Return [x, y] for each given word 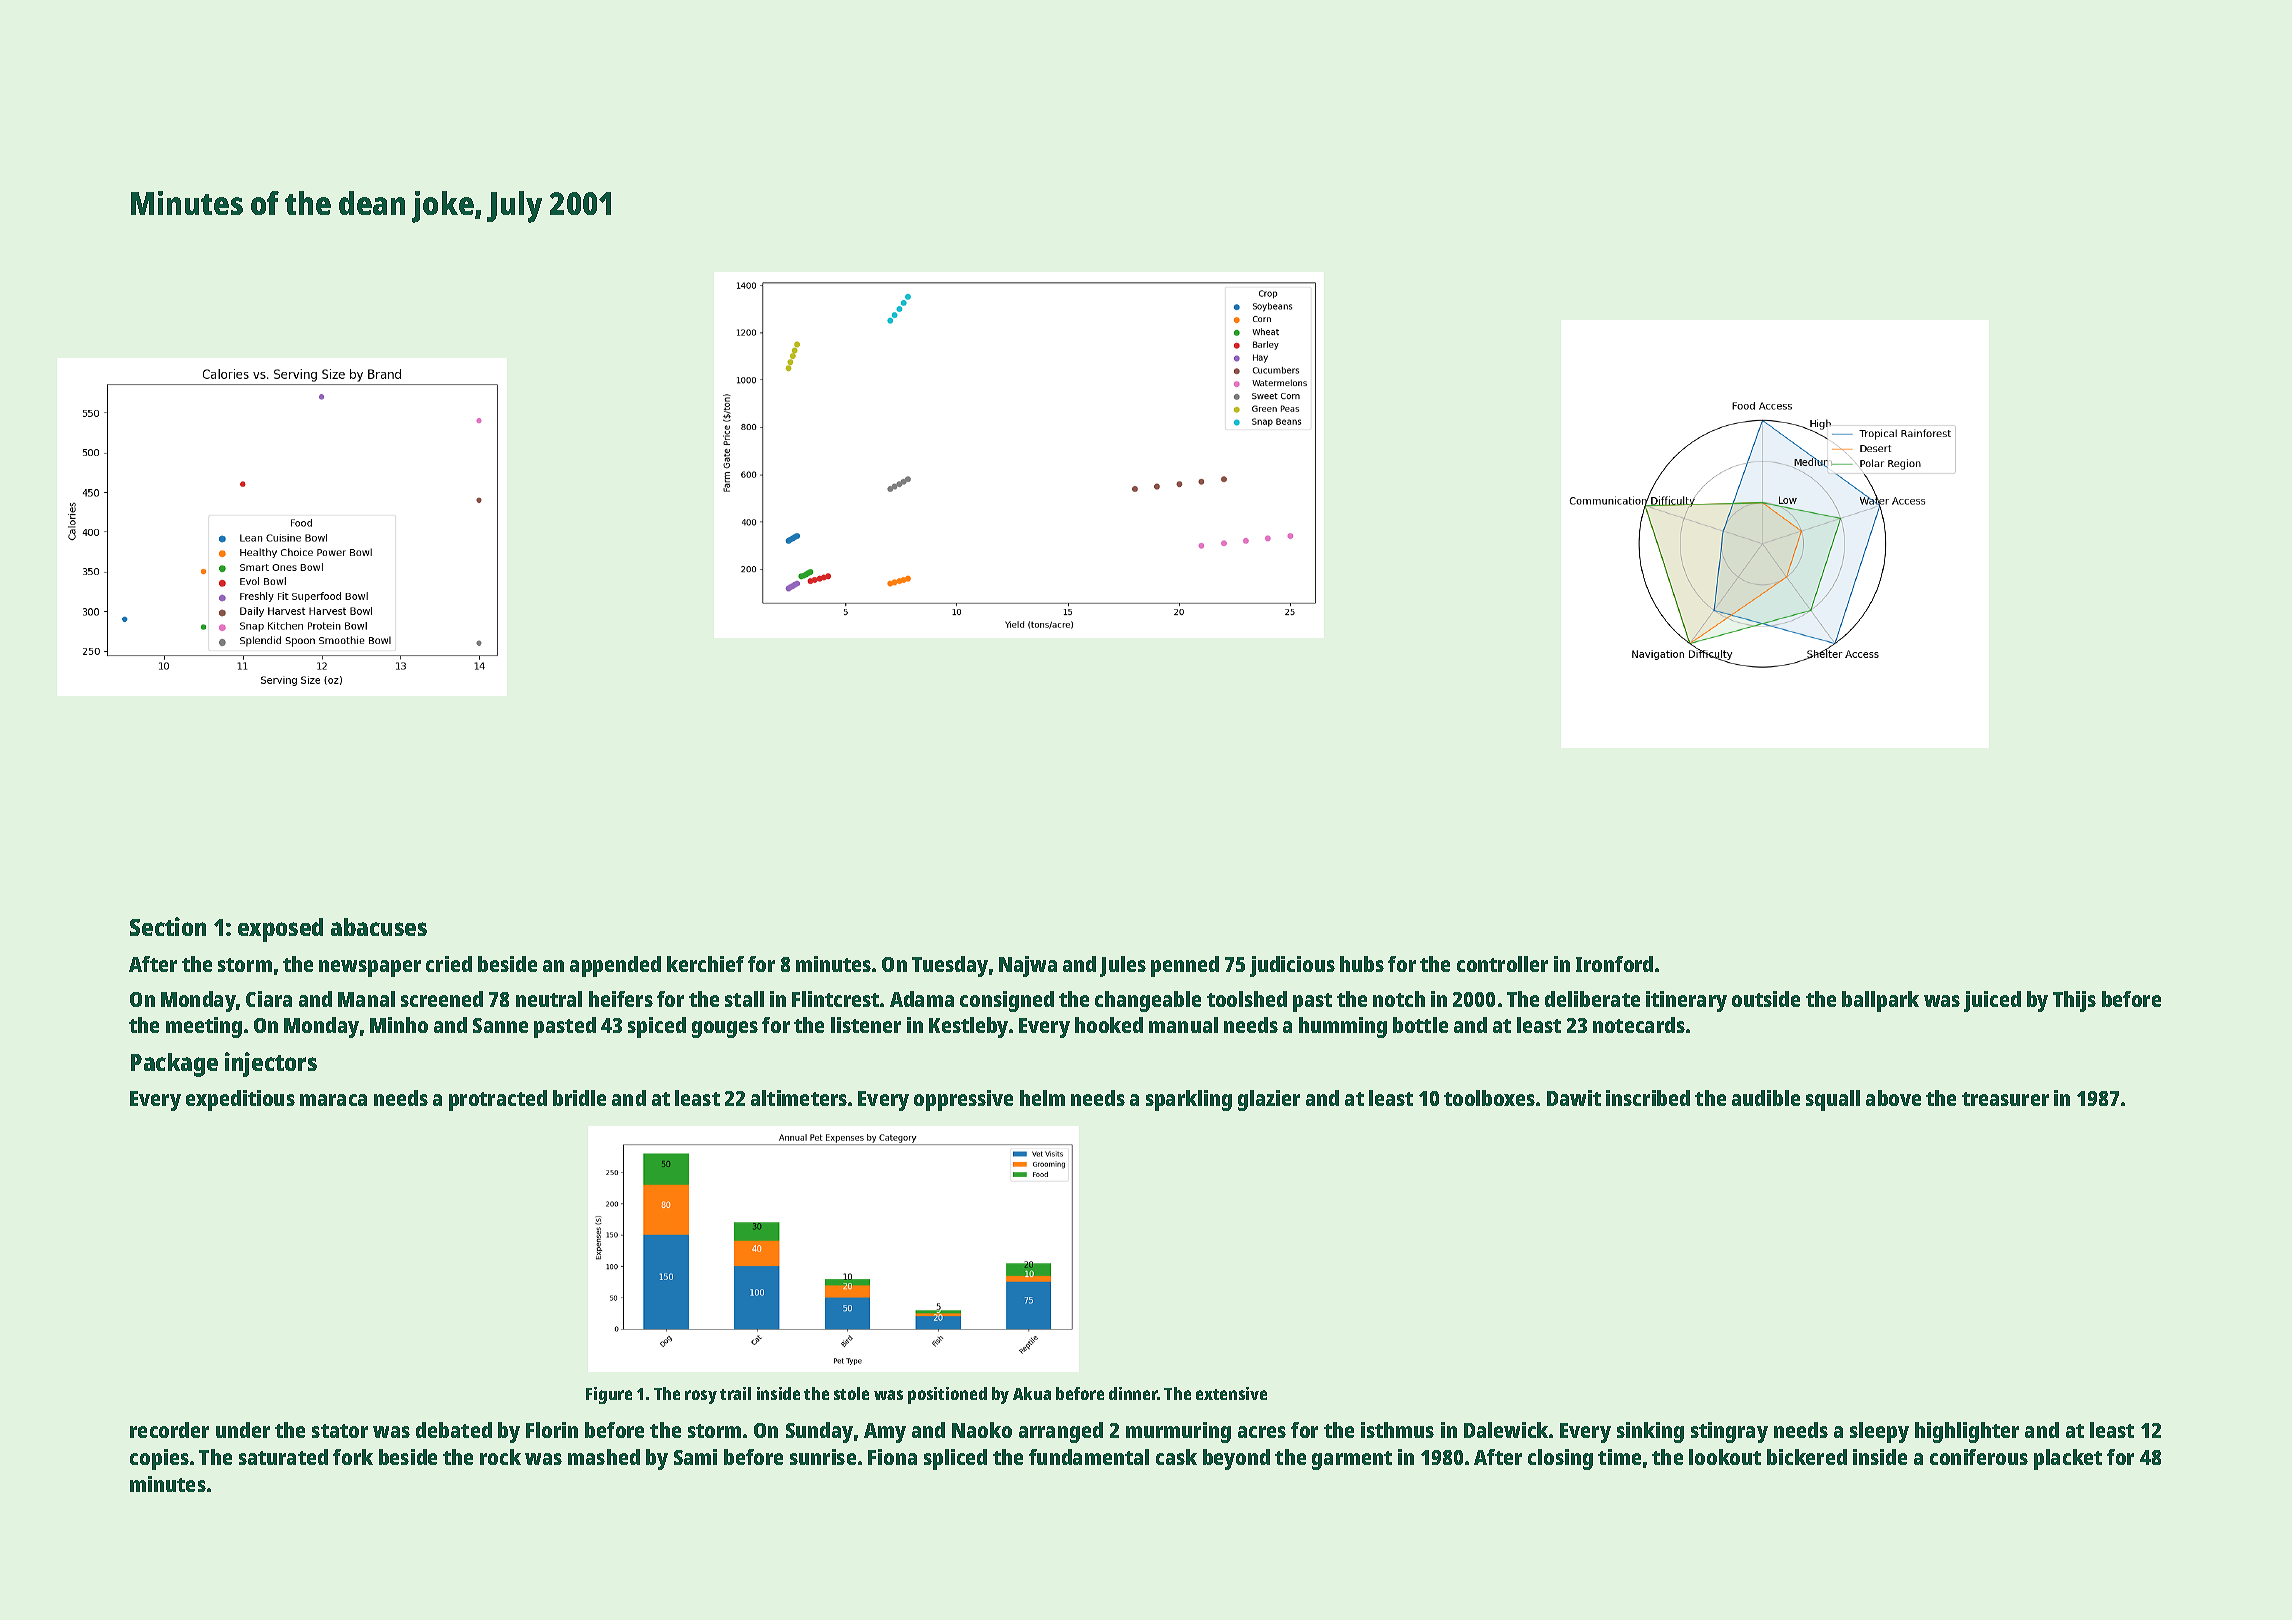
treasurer [2005, 1099]
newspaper [370, 968]
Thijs [2074, 1001]
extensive [1231, 1393]
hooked [1109, 1025]
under [243, 1430]
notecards [1639, 1025]
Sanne [500, 1025]
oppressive [963, 1100]
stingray [1729, 1432]
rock [500, 1457]
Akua [1032, 1393]
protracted [498, 1100]
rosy [701, 1397]
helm [1042, 1098]
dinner [1133, 1393]
